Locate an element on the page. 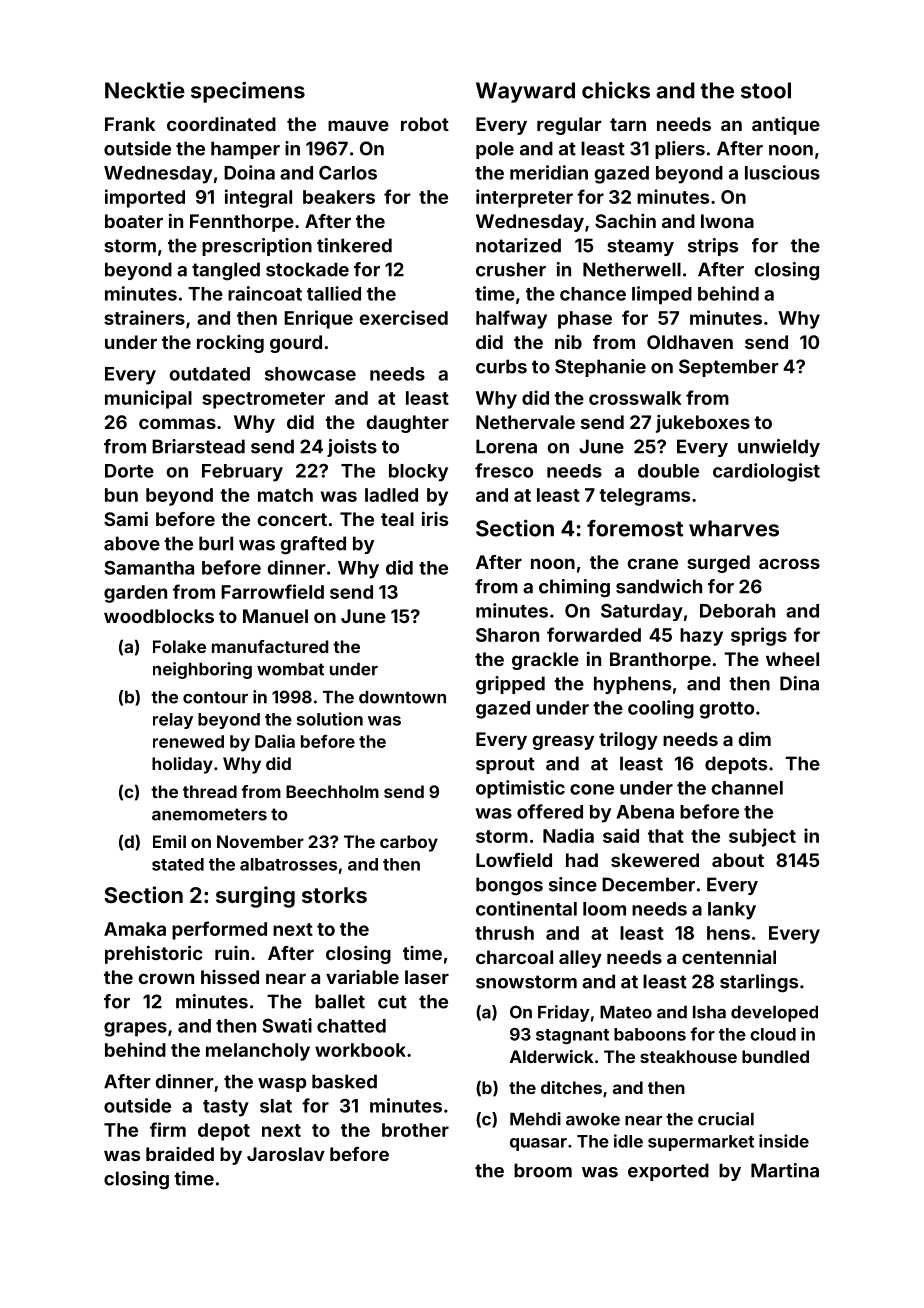  Sharon is located at coordinates (507, 635).
